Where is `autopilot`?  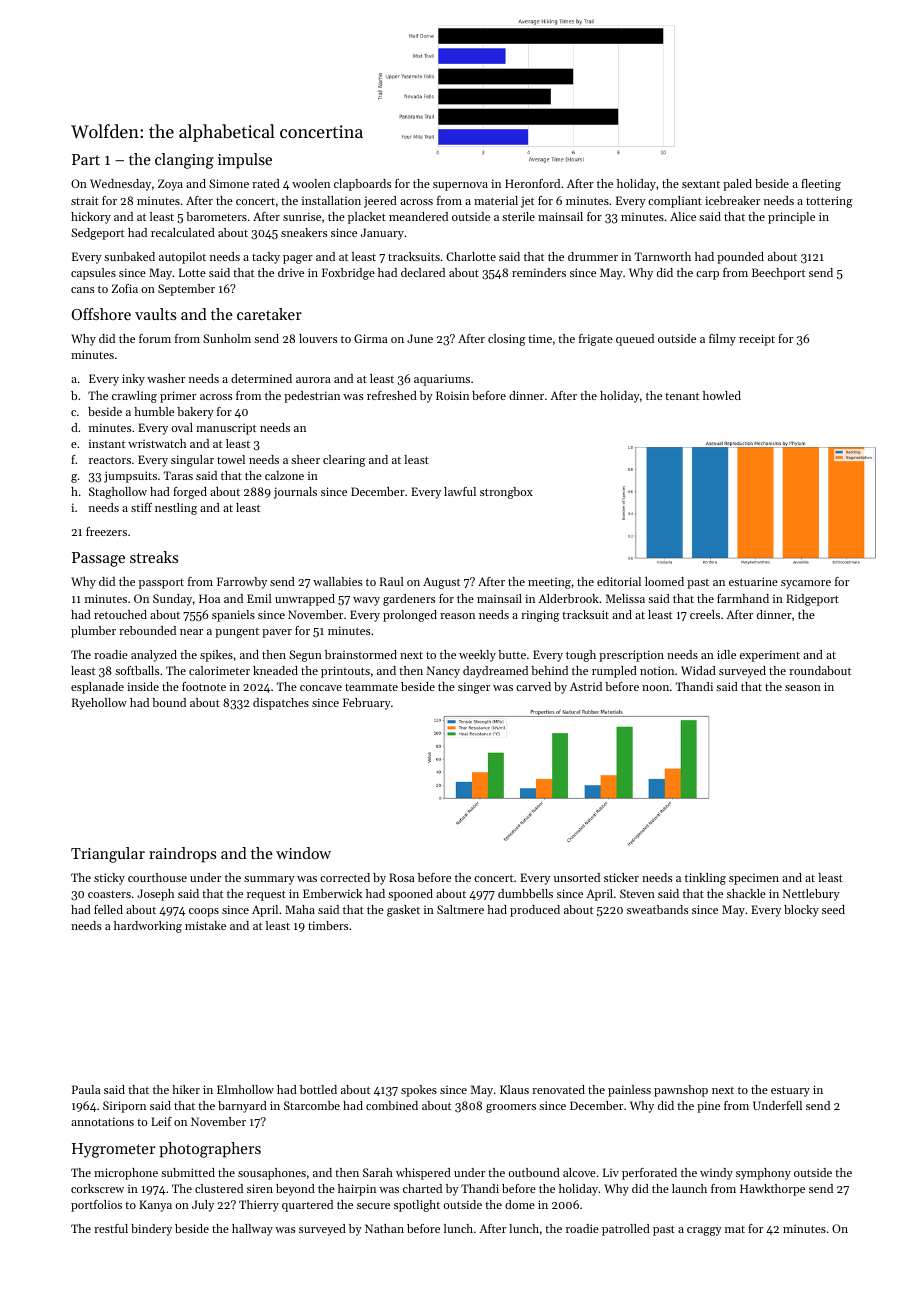
autopilot is located at coordinates (182, 258).
